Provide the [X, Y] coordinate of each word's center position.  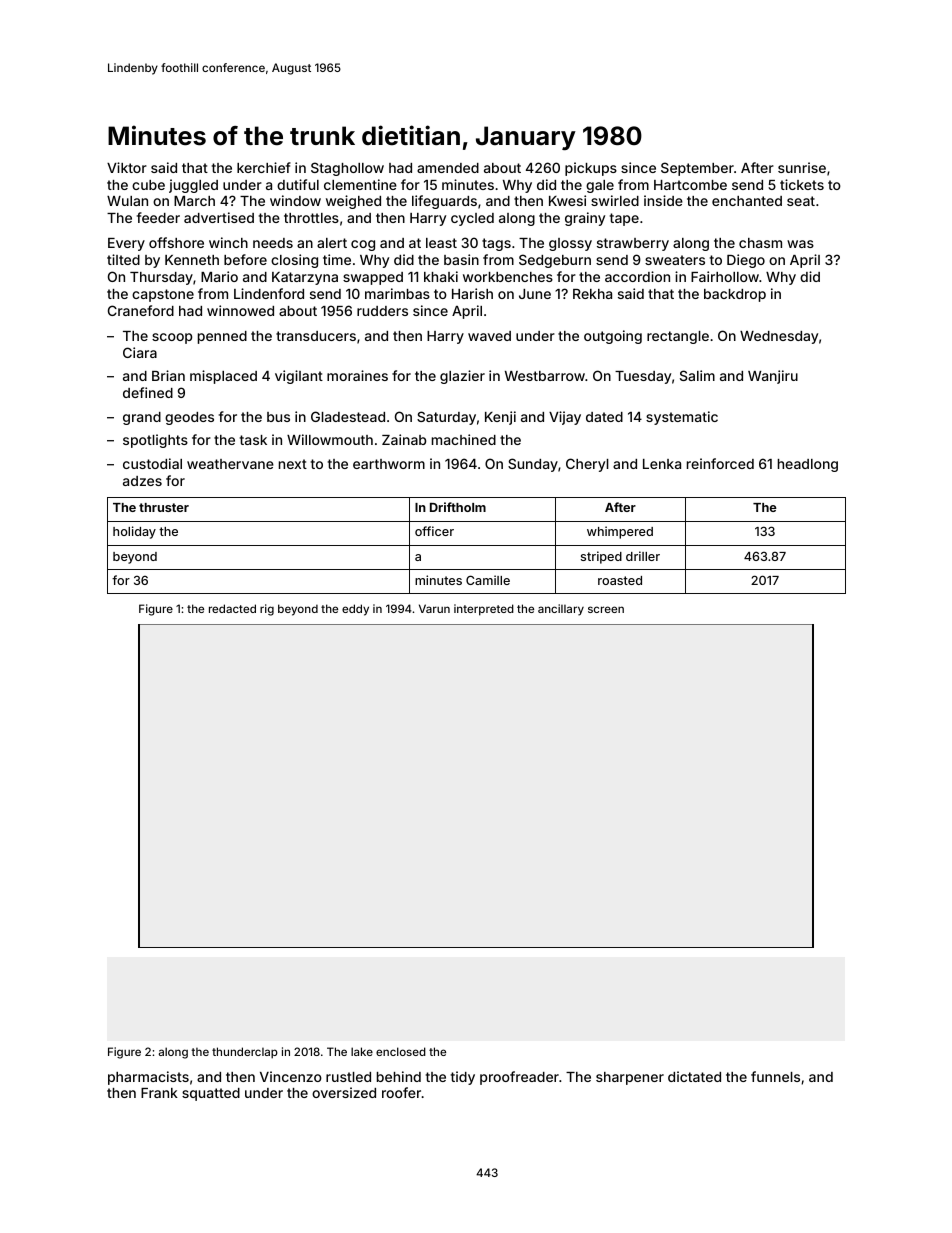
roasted [620, 580]
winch [228, 242]
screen [606, 609]
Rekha [592, 294]
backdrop [735, 295]
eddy [355, 610]
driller [643, 556]
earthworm [389, 464]
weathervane [230, 464]
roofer [402, 1092]
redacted [232, 608]
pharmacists [148, 1078]
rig [267, 610]
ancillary [561, 610]
